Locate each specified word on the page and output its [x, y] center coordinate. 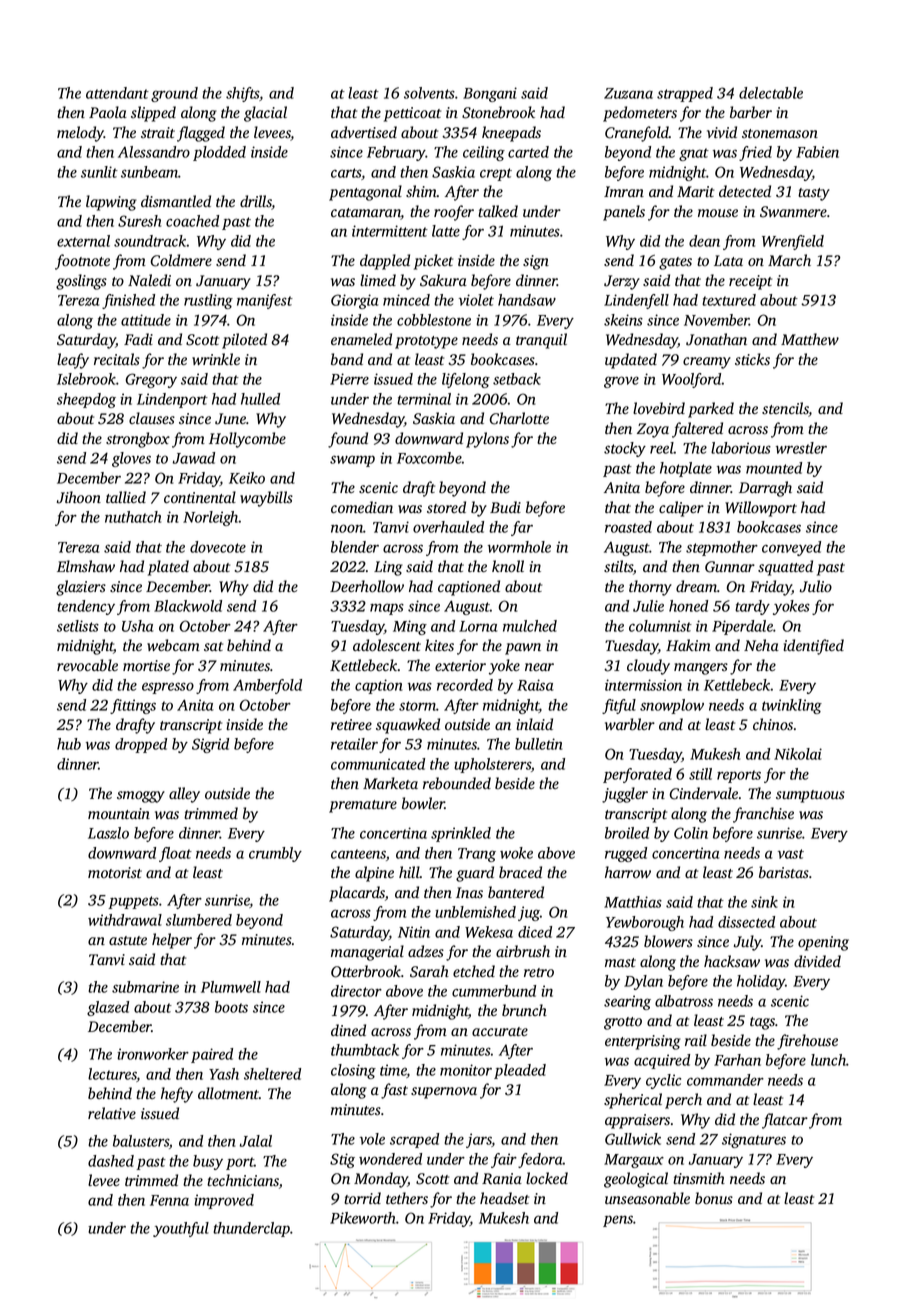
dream [696, 586]
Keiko [247, 478]
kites [439, 645]
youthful [181, 1229]
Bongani [490, 94]
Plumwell [231, 987]
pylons [487, 440]
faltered [697, 430]
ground [174, 94]
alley [184, 795]
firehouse [807, 1042]
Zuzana [628, 93]
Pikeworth [362, 1218]
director [356, 991]
